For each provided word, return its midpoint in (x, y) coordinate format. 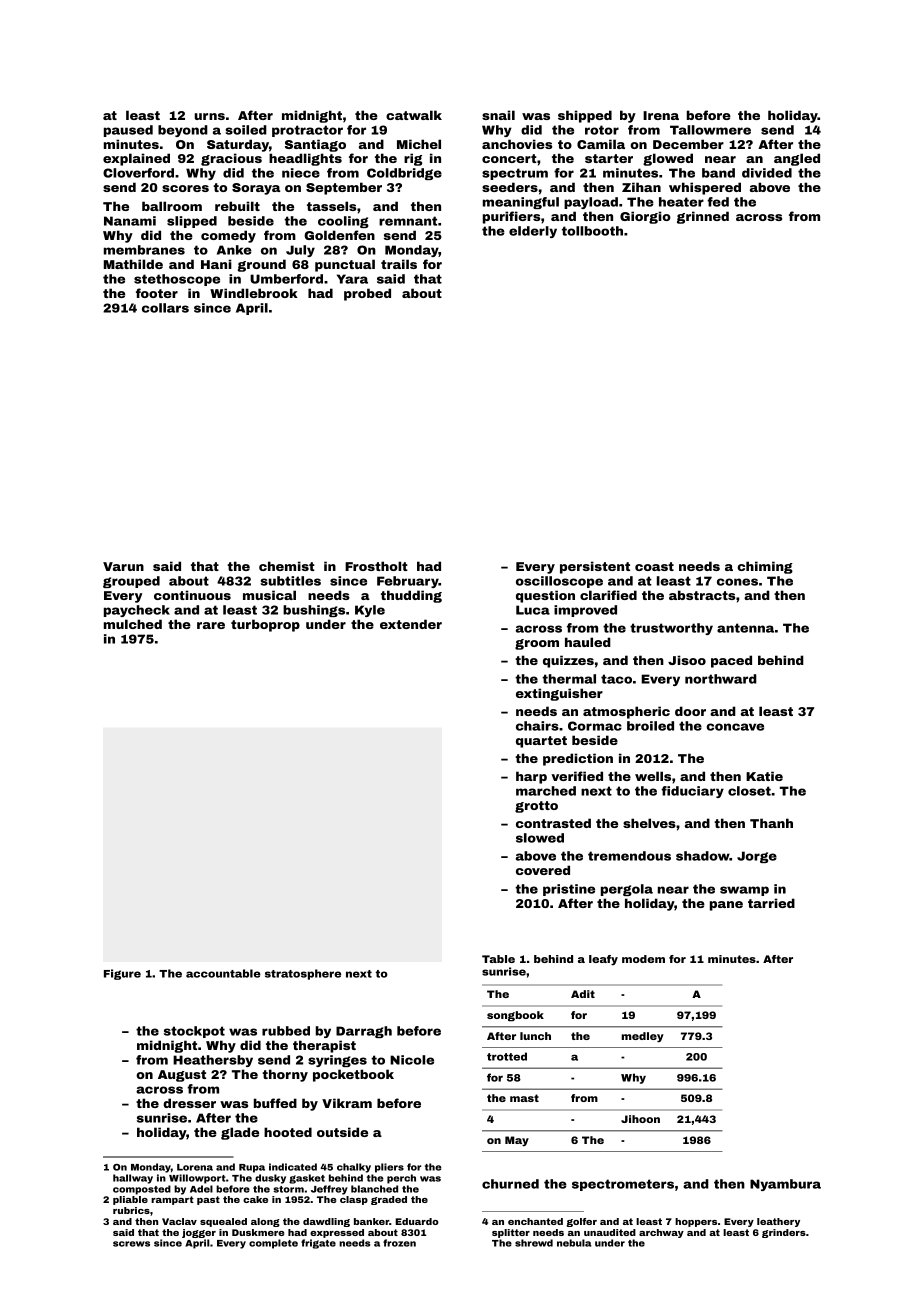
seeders (510, 187)
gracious (231, 159)
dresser (189, 1103)
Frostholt (376, 566)
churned (510, 1184)
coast (654, 566)
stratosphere (303, 974)
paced (731, 661)
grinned (703, 217)
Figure (122, 974)
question (545, 596)
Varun (123, 566)
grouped (131, 582)
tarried (771, 903)
